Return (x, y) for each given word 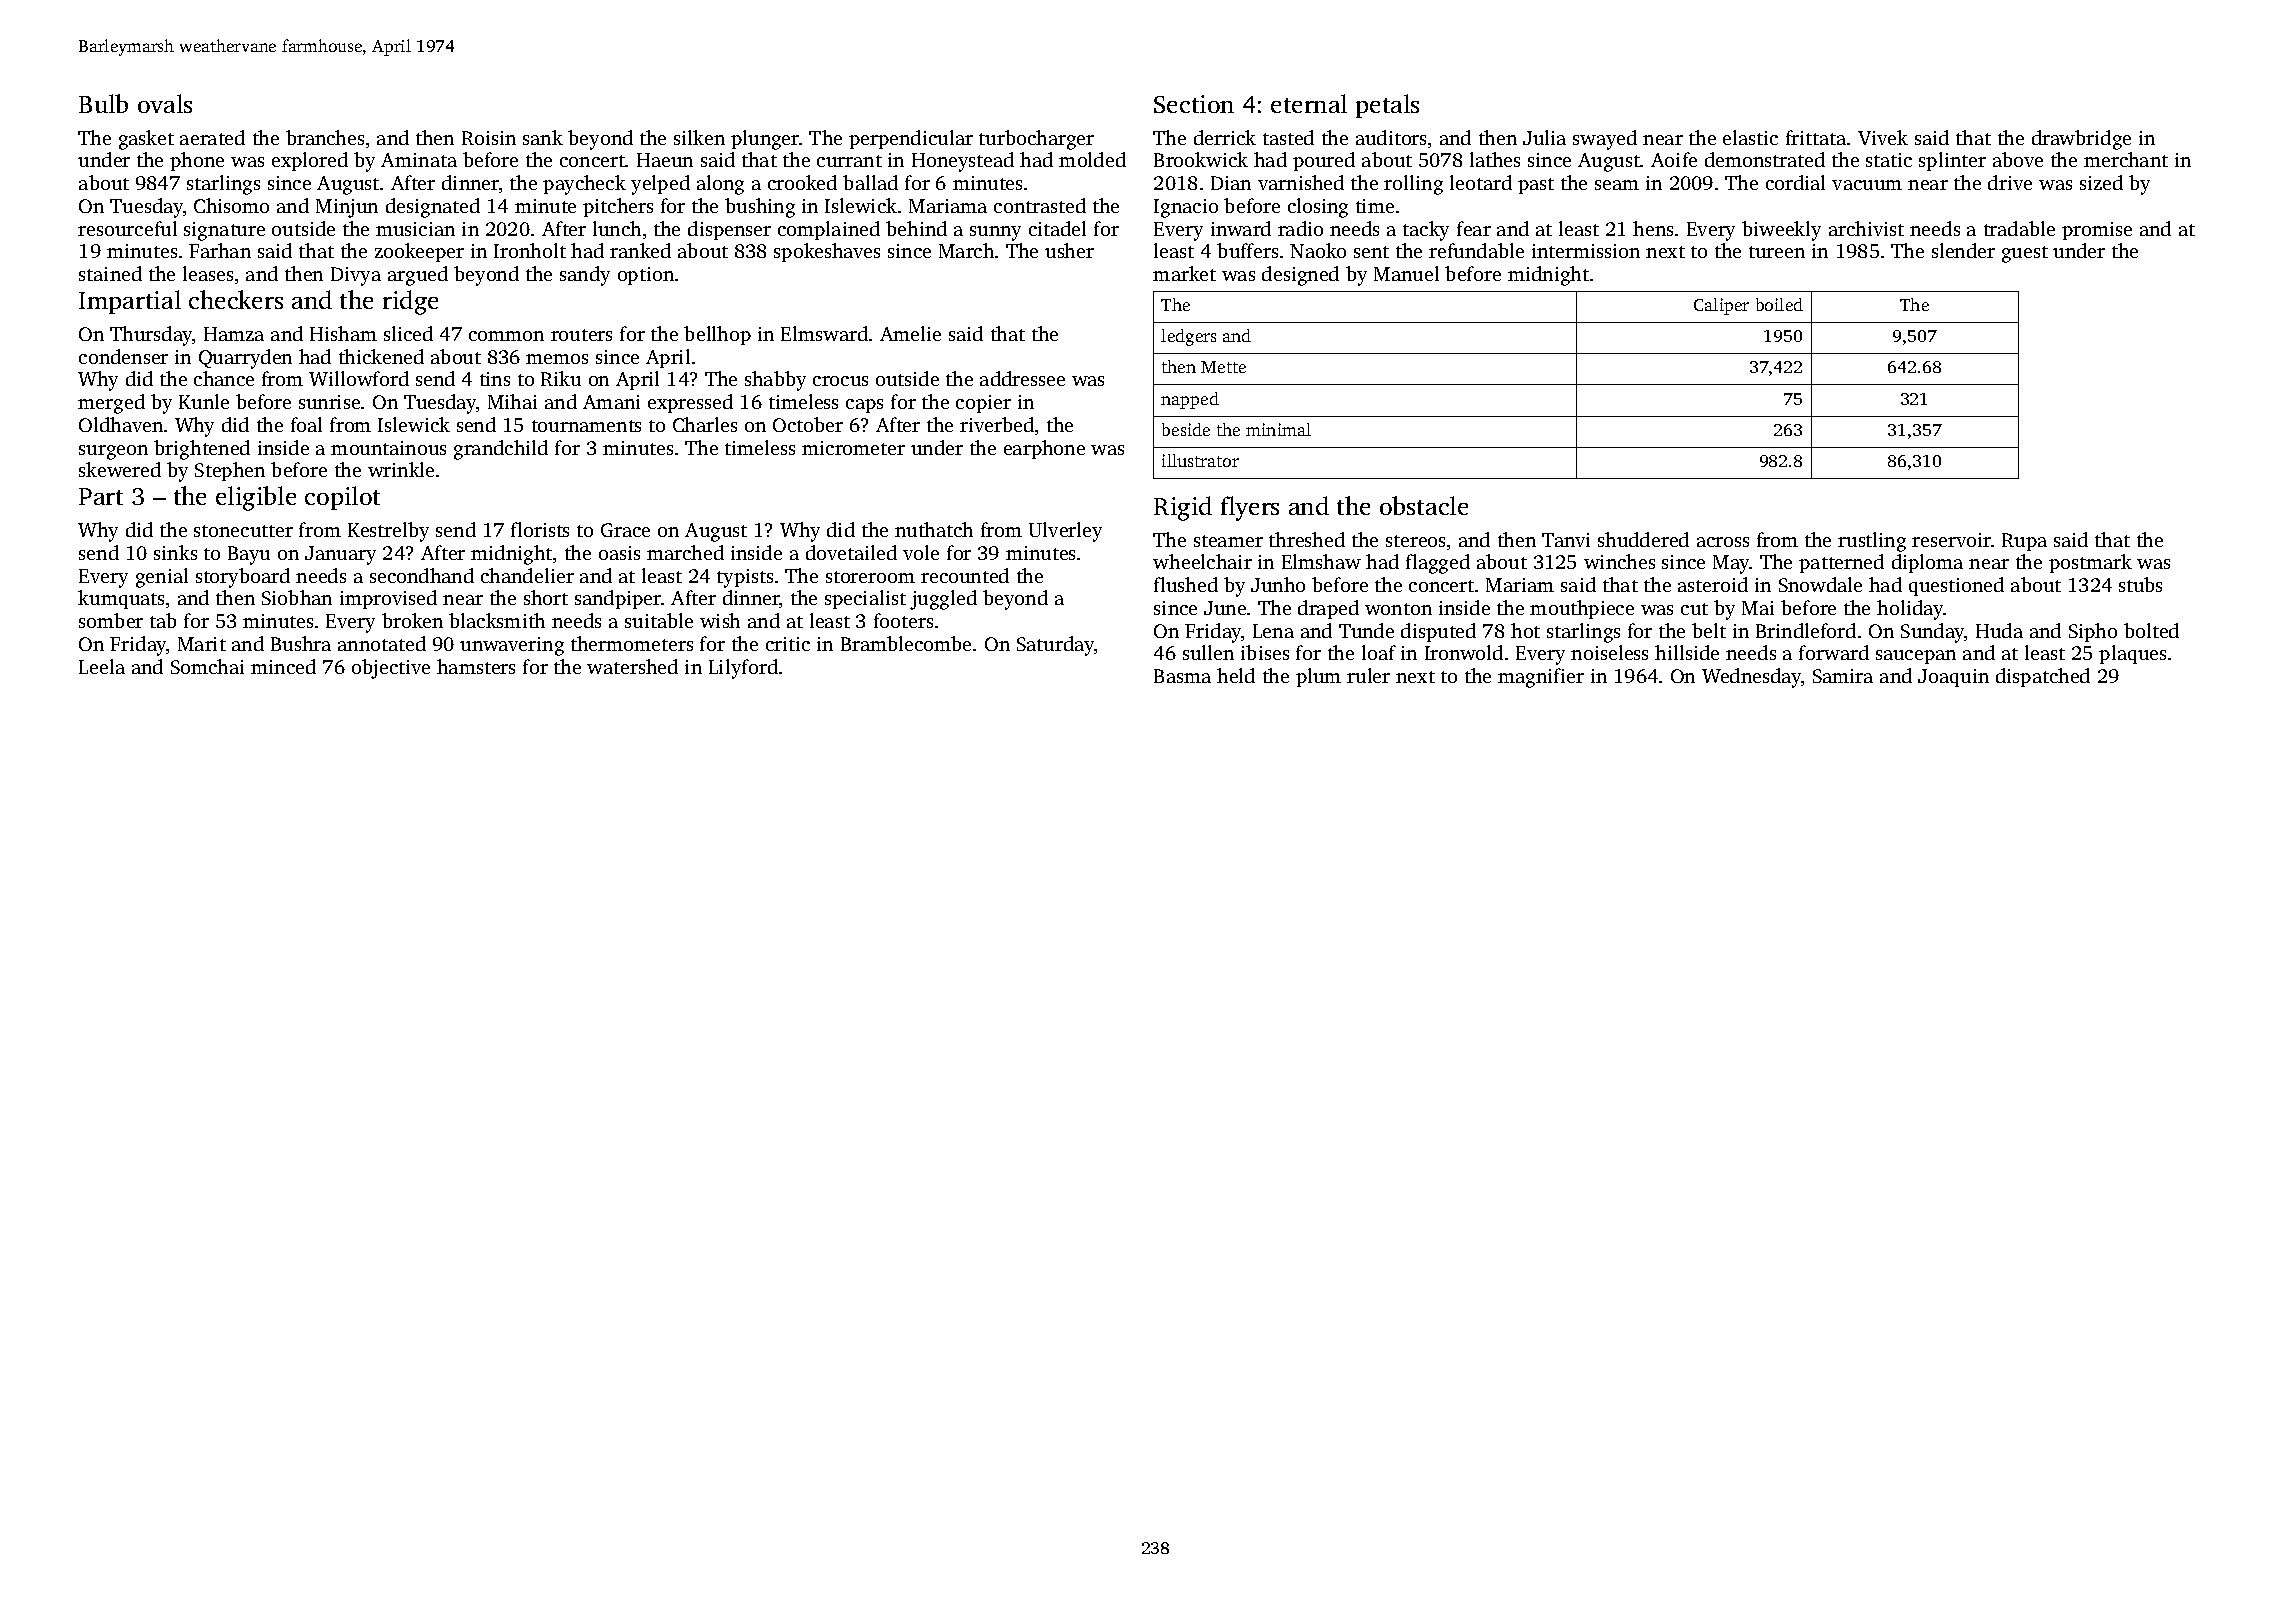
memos (557, 359)
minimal (1278, 429)
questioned (1956, 586)
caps (864, 406)
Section (1194, 104)
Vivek (1883, 137)
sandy (585, 276)
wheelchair (1202, 561)
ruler (1368, 675)
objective (391, 669)
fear (1474, 228)
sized (2101, 182)
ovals (165, 103)
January (340, 555)
